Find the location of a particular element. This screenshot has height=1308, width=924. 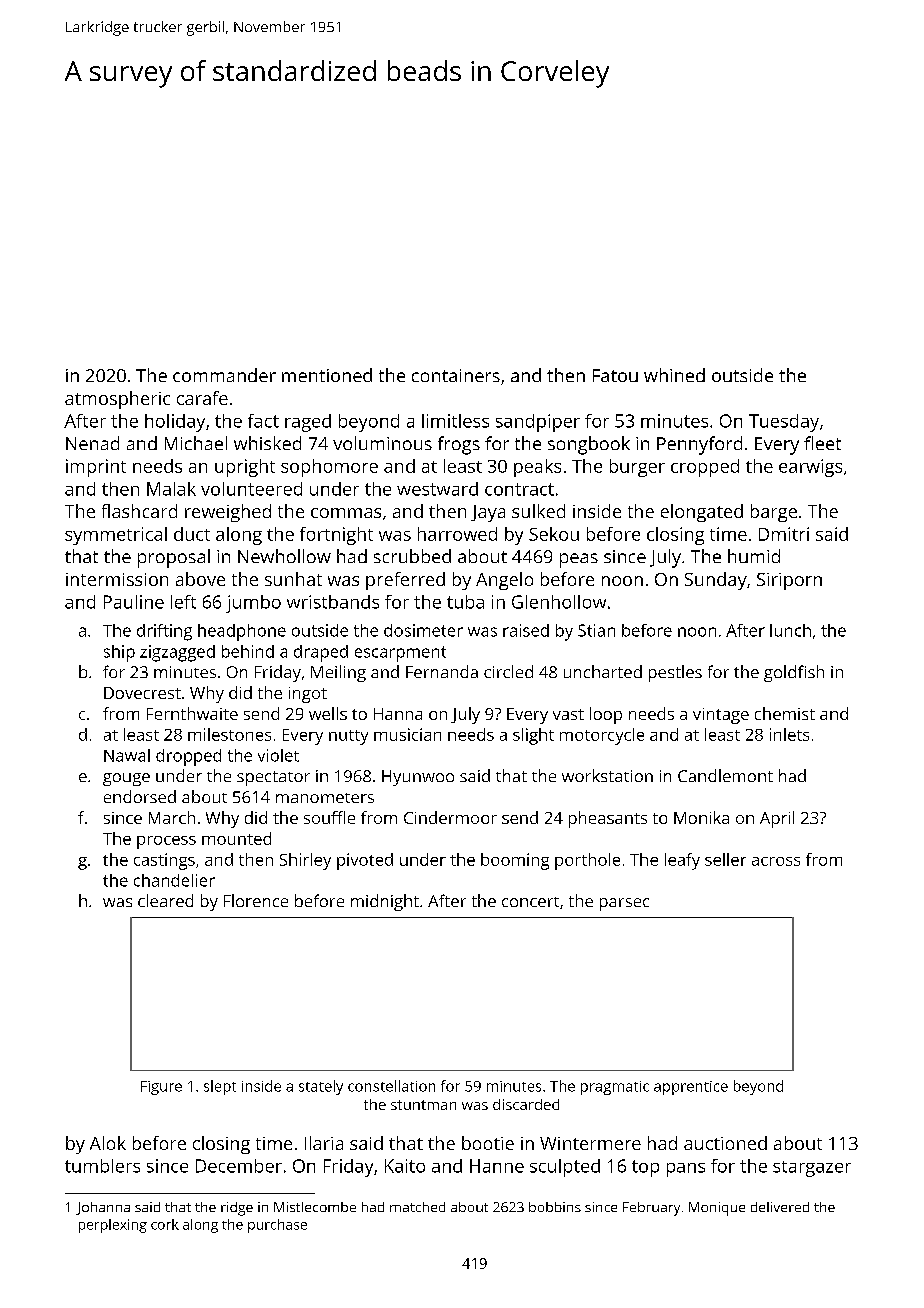

apprentice is located at coordinates (691, 1088).
